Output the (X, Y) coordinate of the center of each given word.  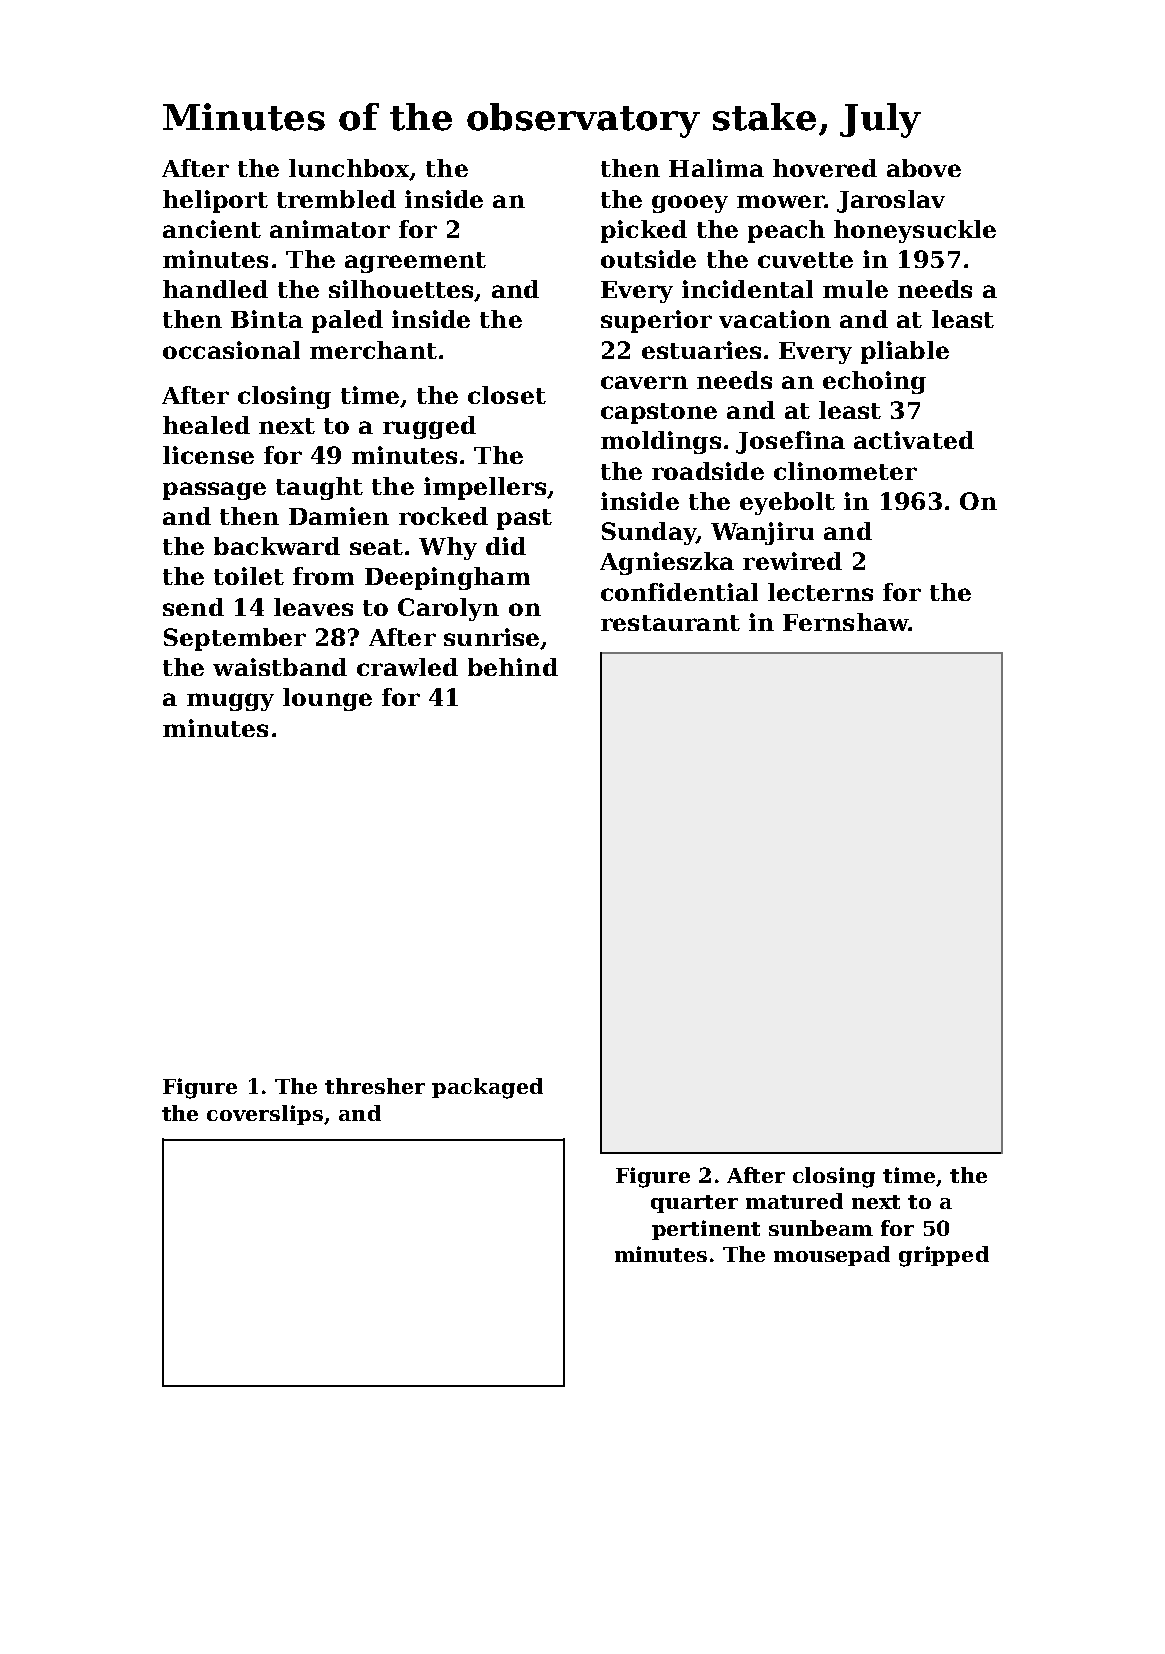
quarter (694, 1204)
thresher (375, 1086)
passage (214, 491)
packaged (487, 1088)
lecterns (820, 592)
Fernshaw (845, 622)
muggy (230, 702)
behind (513, 667)
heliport (215, 201)
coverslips (265, 1115)
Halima (716, 168)
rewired (792, 561)
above (924, 168)
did (506, 546)
